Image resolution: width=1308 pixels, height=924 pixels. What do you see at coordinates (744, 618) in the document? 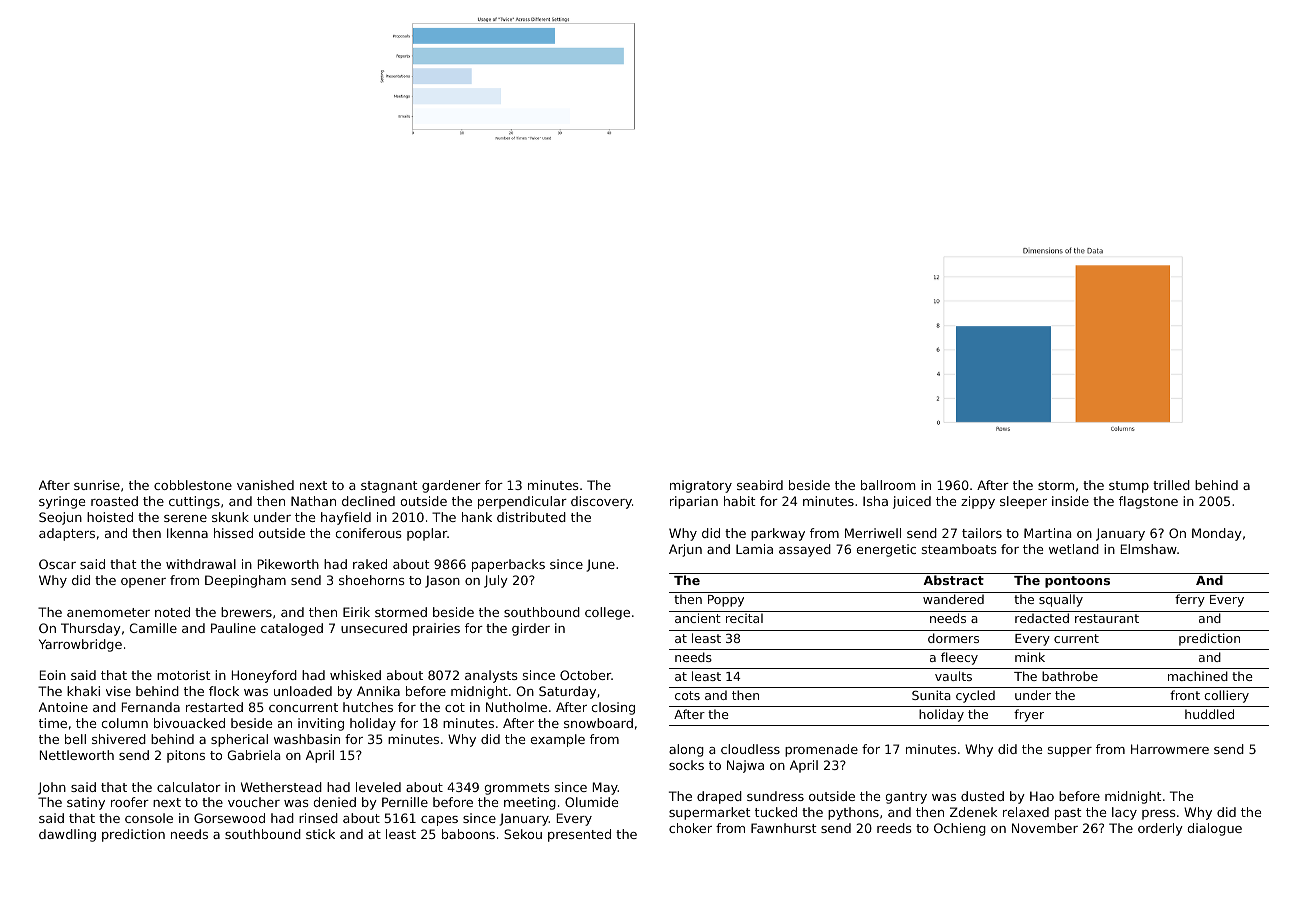
I see `recital` at bounding box center [744, 618].
